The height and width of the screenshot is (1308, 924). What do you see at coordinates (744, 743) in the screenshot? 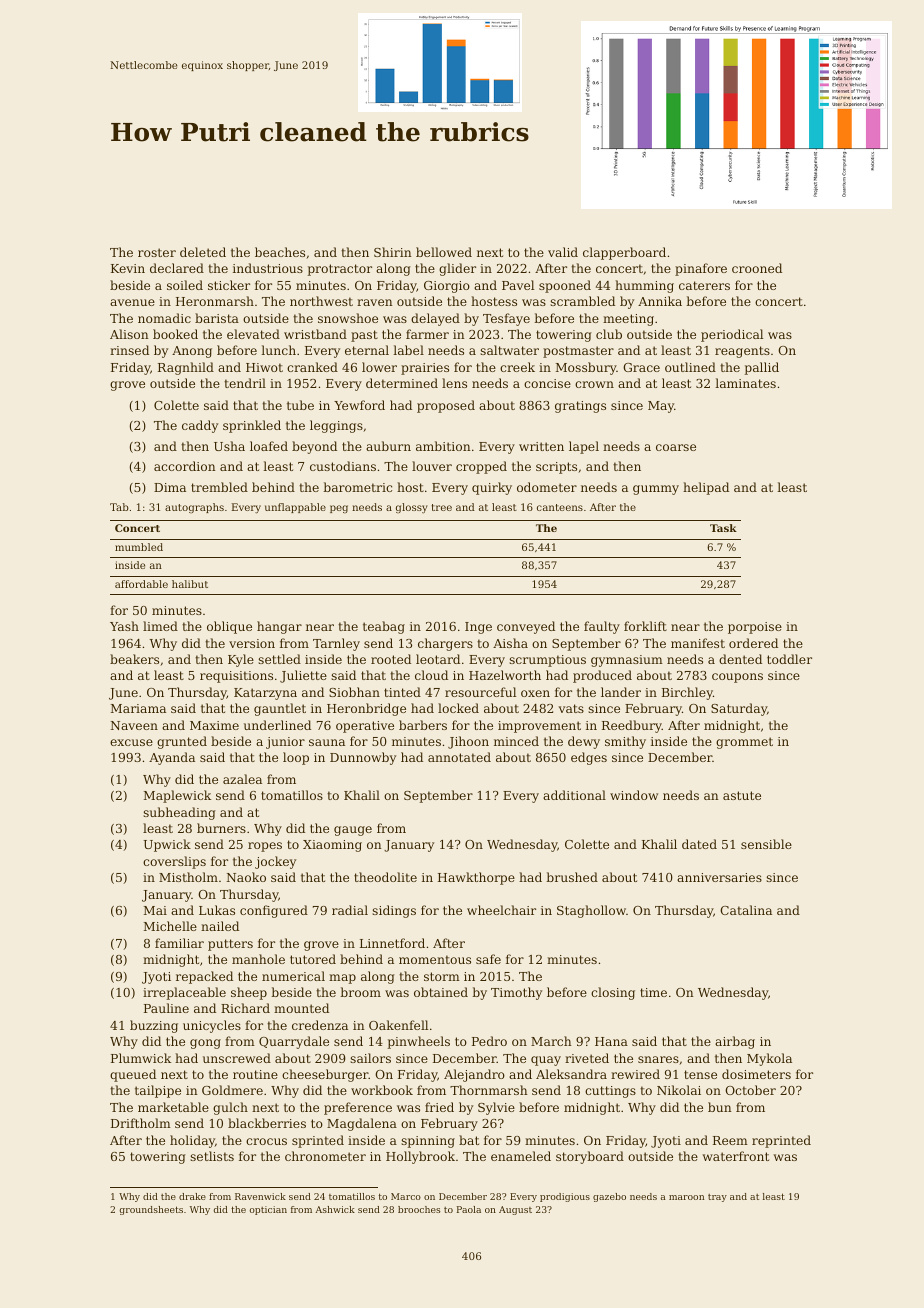
I see `grommet` at bounding box center [744, 743].
